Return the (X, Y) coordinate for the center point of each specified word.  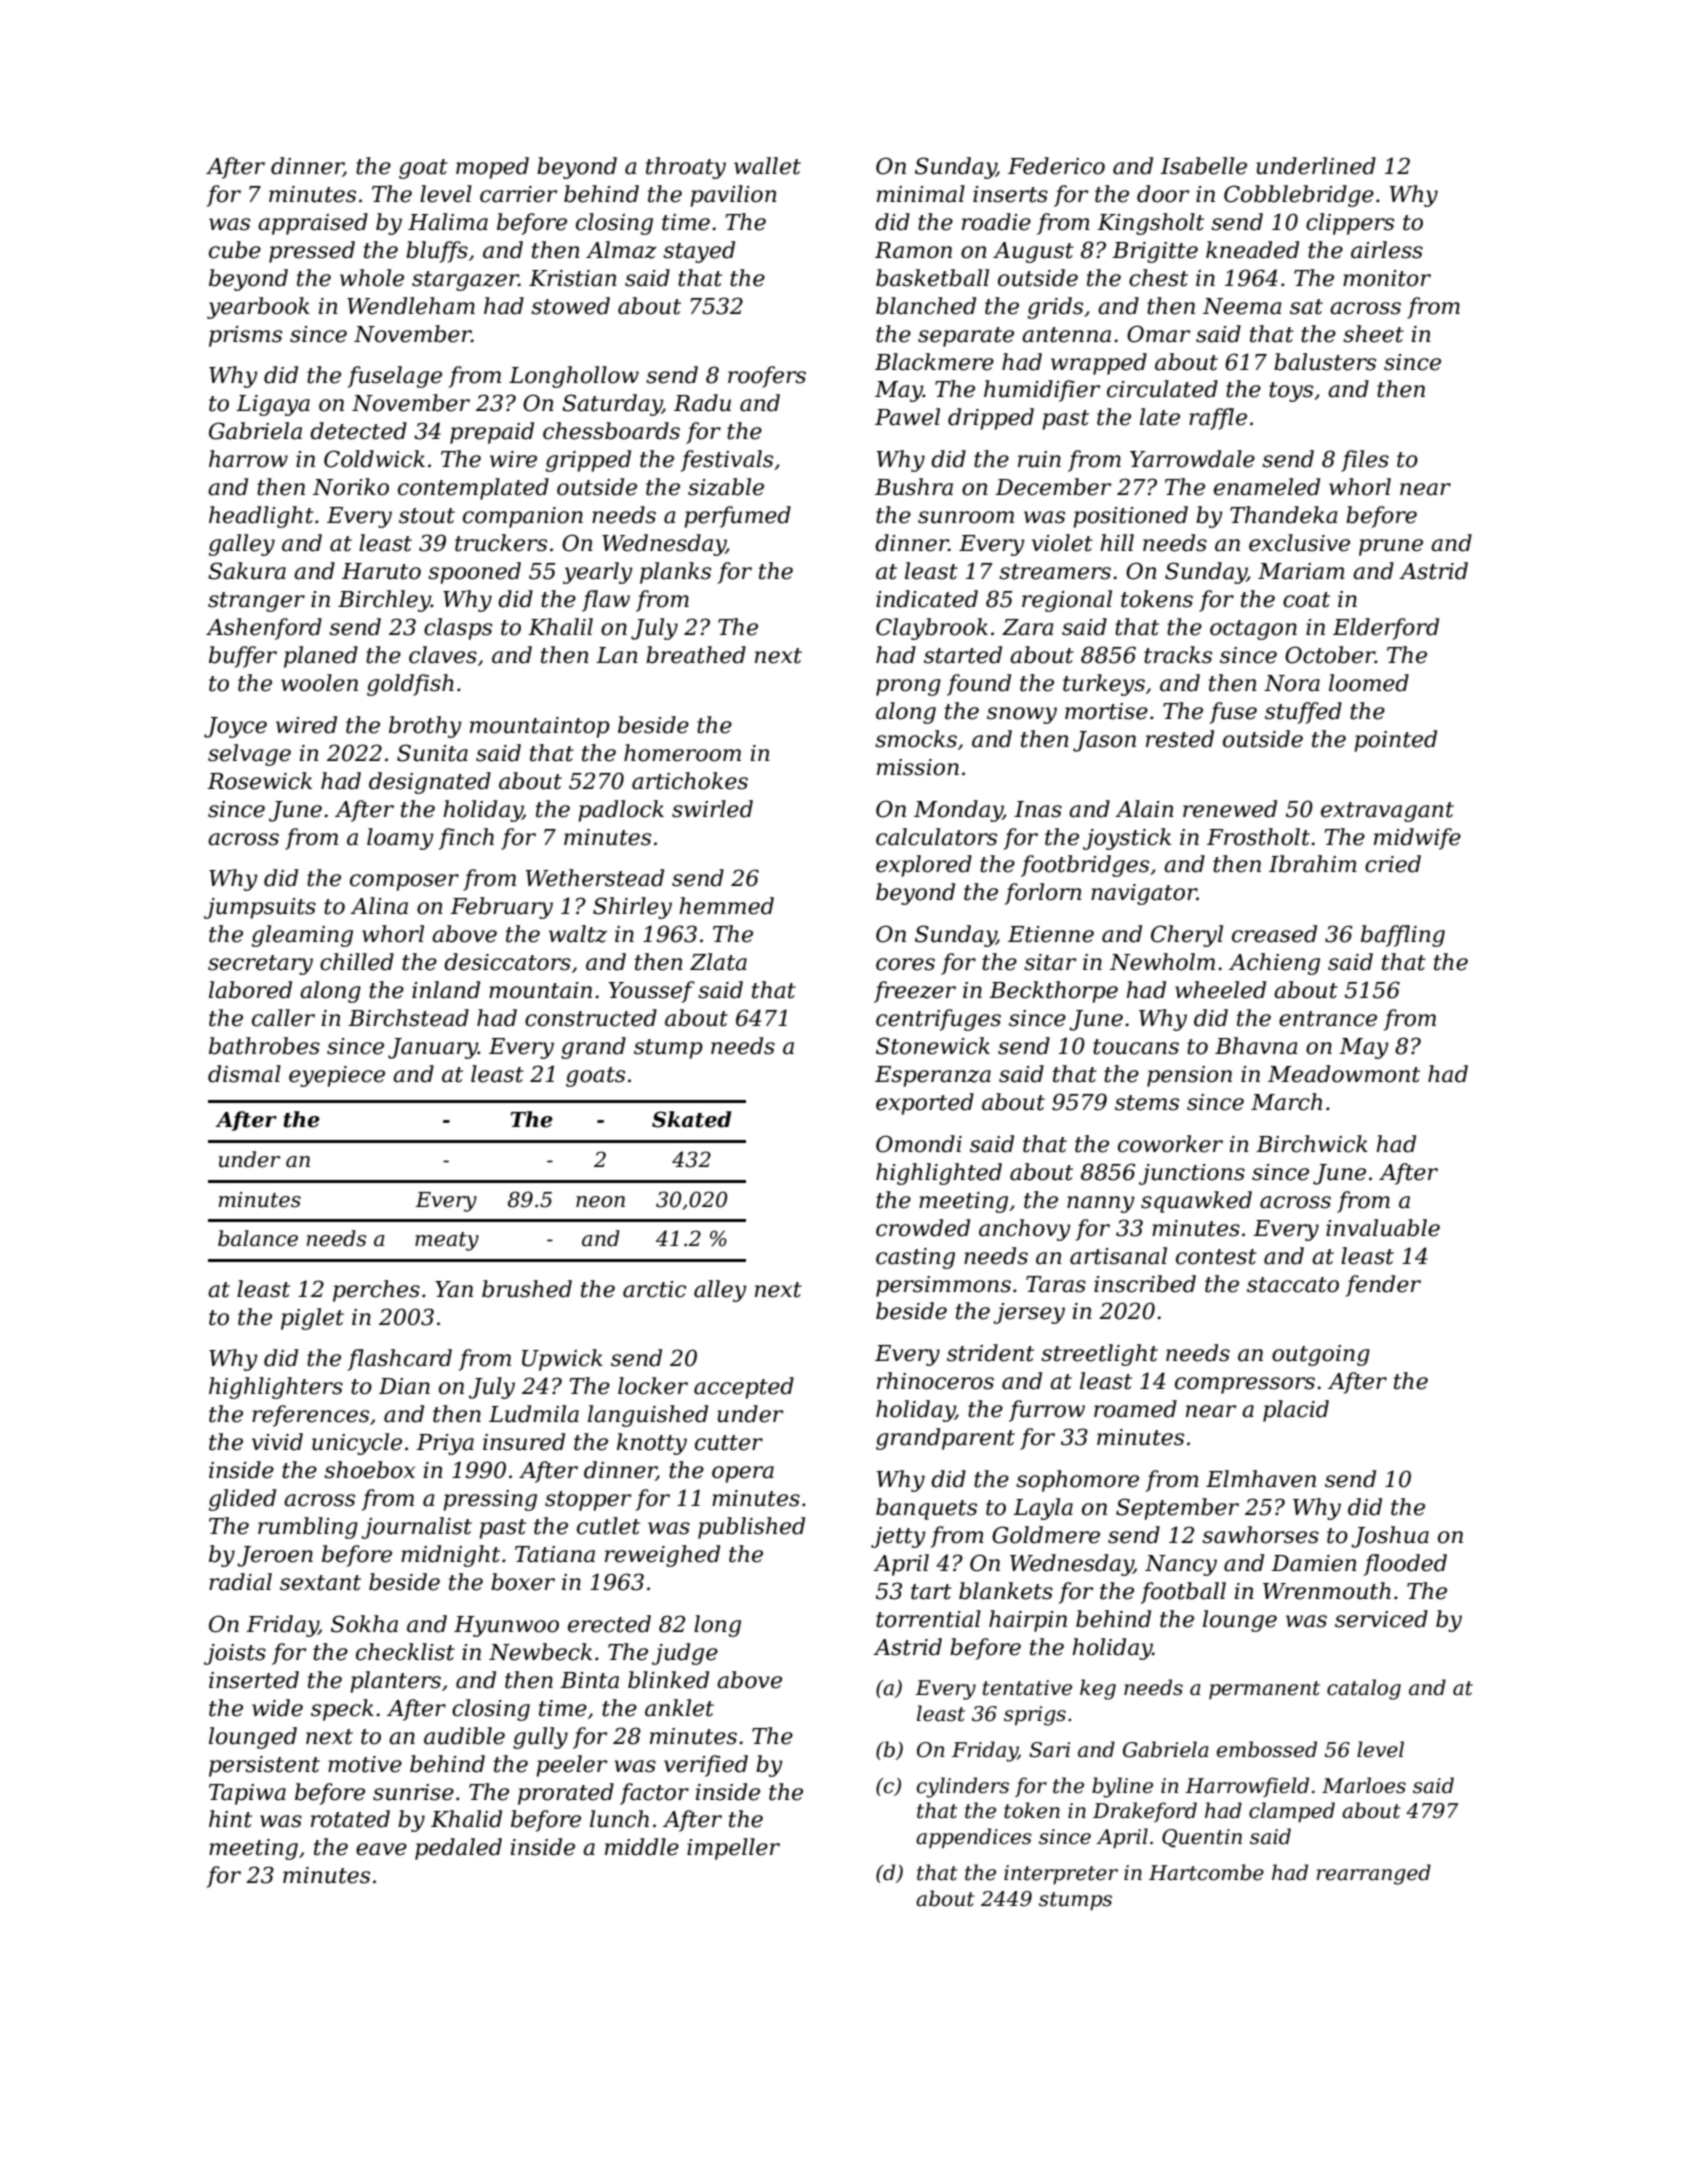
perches (376, 1291)
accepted (744, 1388)
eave (381, 1849)
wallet (767, 166)
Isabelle (1203, 166)
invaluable (1383, 1228)
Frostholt (1258, 837)
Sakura (247, 571)
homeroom (682, 753)
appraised (313, 224)
